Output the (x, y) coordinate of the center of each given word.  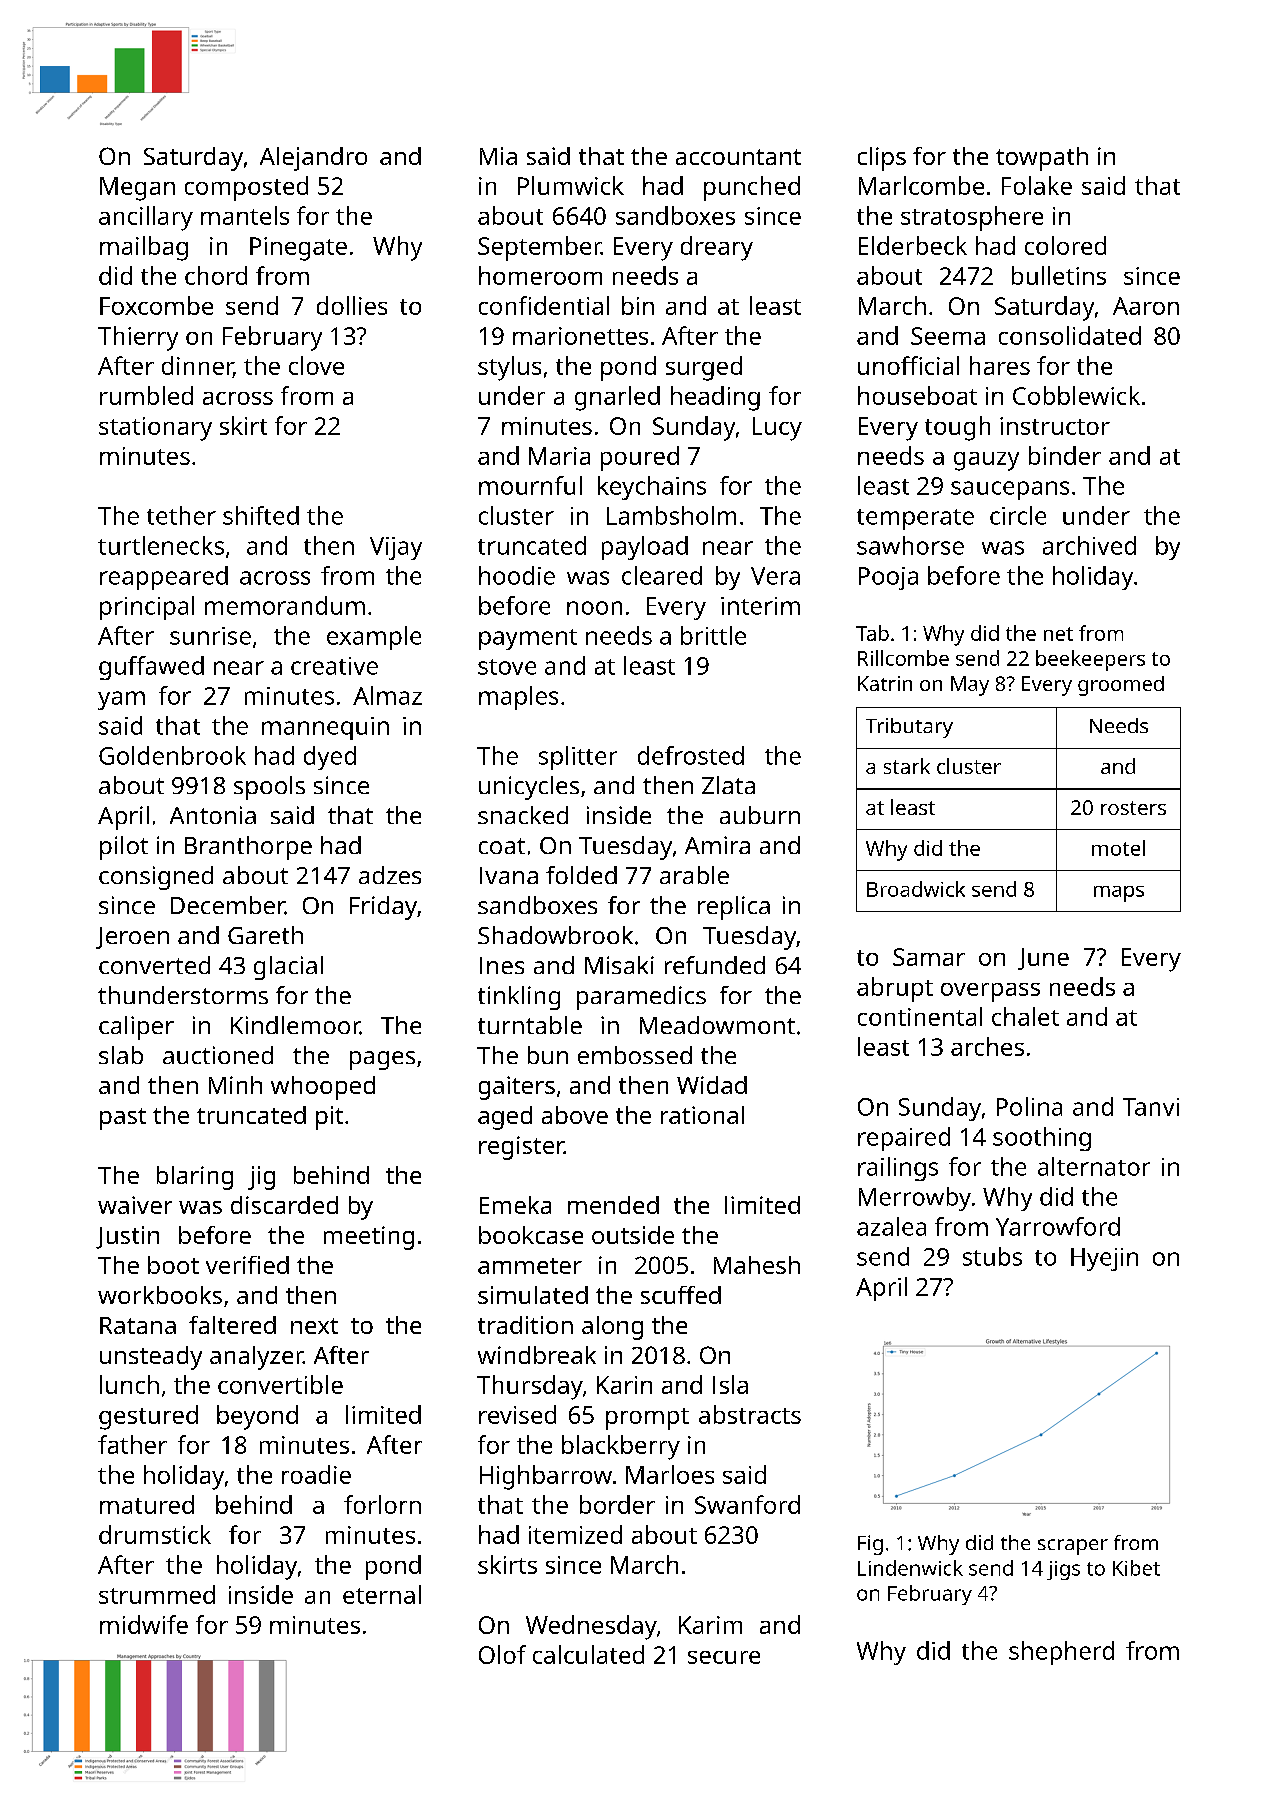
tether (181, 515)
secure (724, 1657)
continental (920, 1016)
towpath (1042, 159)
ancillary (146, 218)
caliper (136, 1028)
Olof (502, 1654)
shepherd (1061, 1653)
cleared (662, 575)
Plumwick (571, 185)
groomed (1121, 686)
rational (702, 1115)
